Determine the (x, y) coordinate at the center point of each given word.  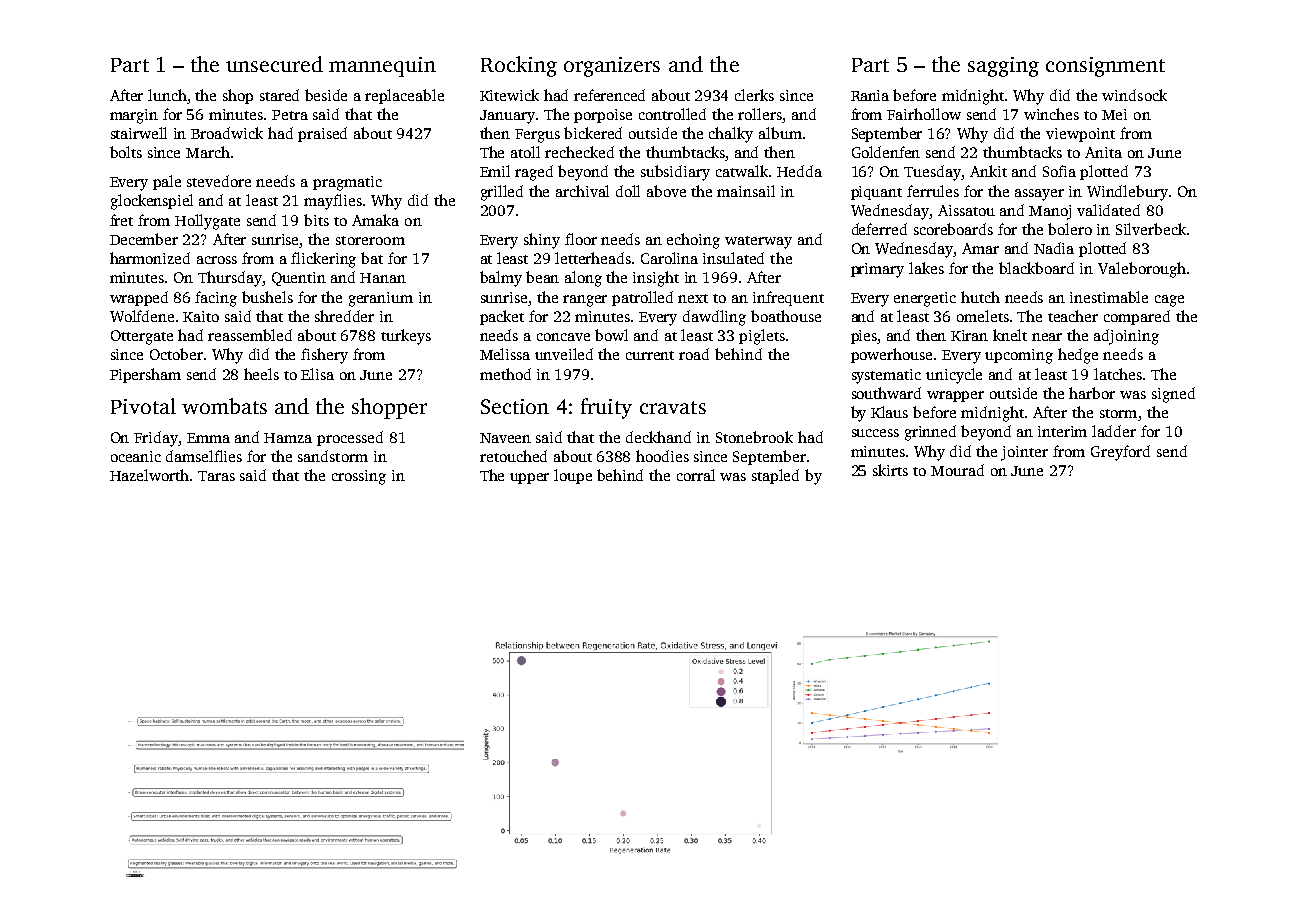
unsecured (274, 64)
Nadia (1054, 248)
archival (582, 191)
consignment (1105, 67)
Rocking (519, 66)
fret (121, 220)
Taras (216, 476)
